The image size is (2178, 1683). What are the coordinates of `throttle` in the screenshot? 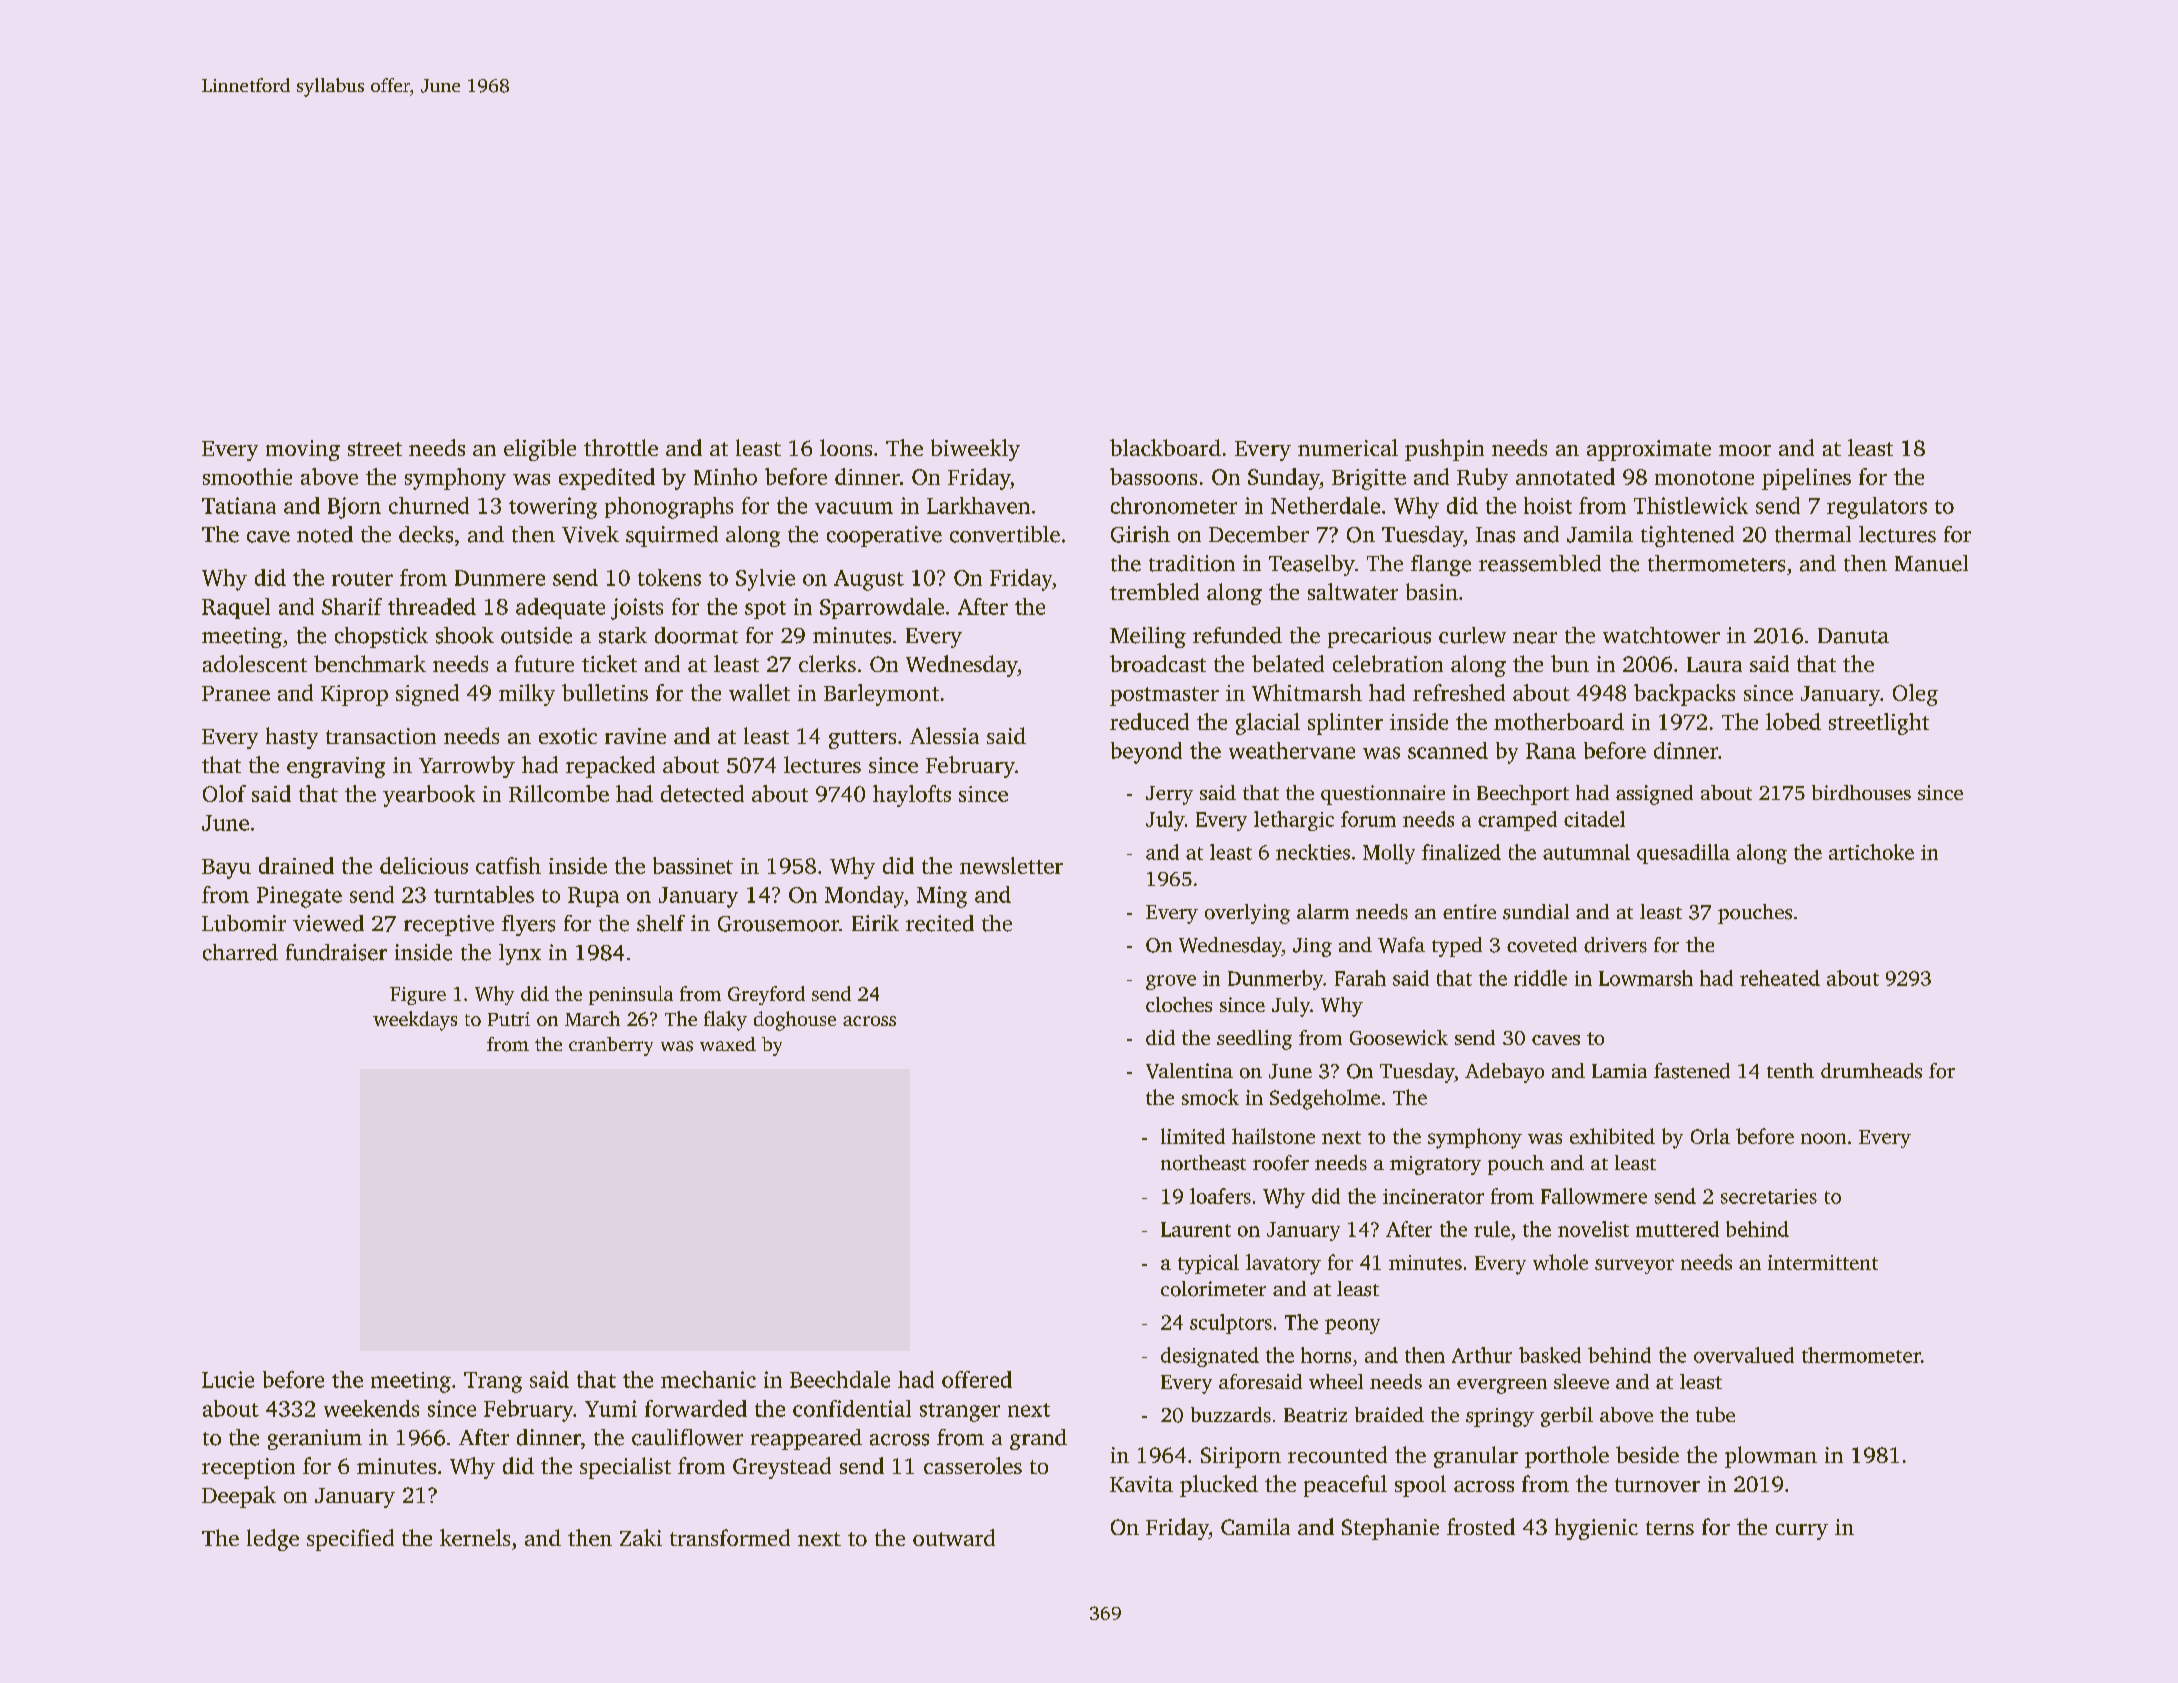 It's located at (621, 447).
